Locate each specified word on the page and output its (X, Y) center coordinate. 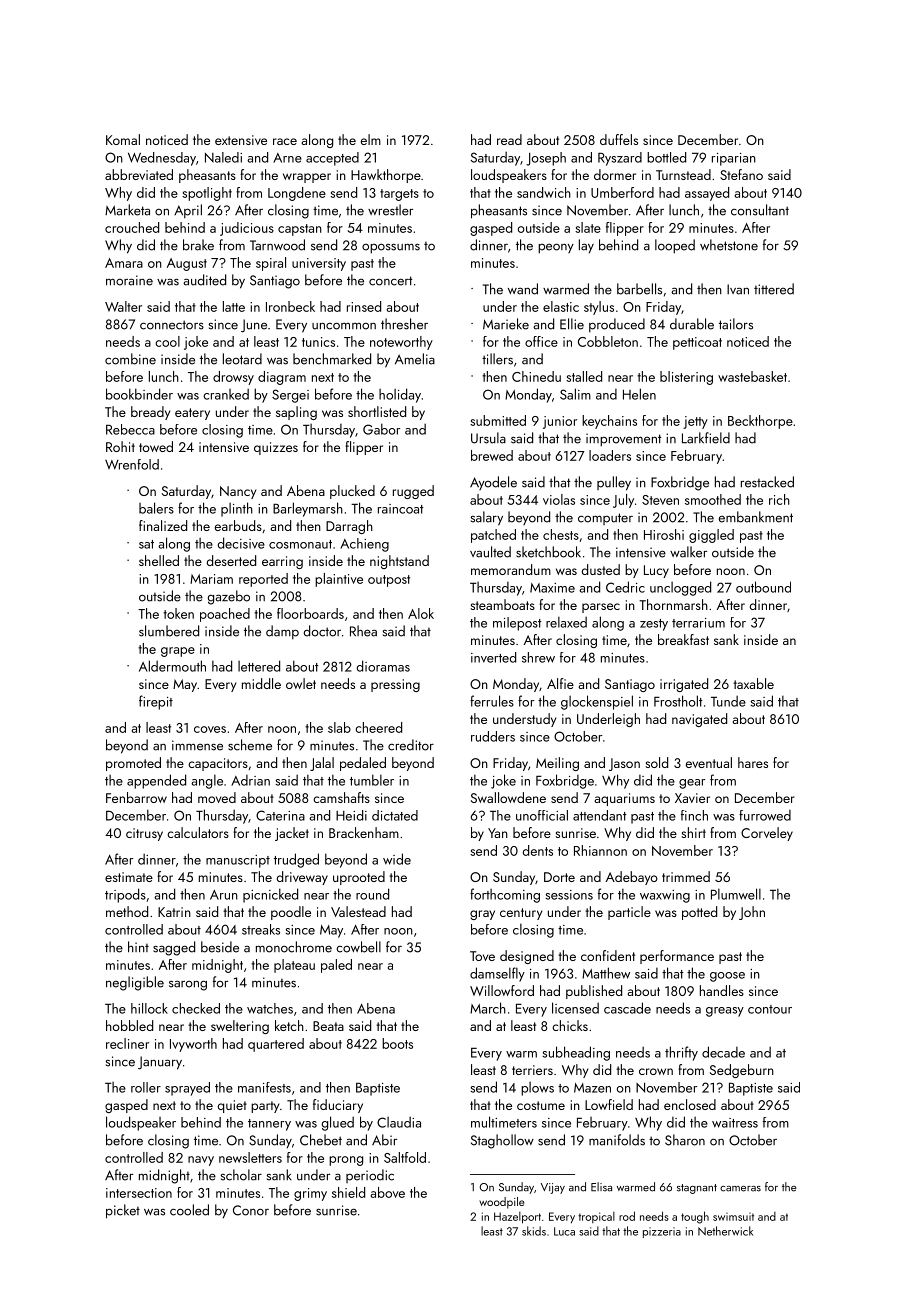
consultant (760, 210)
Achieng (364, 545)
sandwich (544, 192)
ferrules (492, 701)
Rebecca (130, 429)
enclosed (690, 1104)
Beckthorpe (760, 422)
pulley (614, 483)
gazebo (229, 597)
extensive (241, 140)
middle (261, 683)
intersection (139, 1193)
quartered (276, 1045)
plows (537, 1089)
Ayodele (493, 483)
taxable (753, 683)
